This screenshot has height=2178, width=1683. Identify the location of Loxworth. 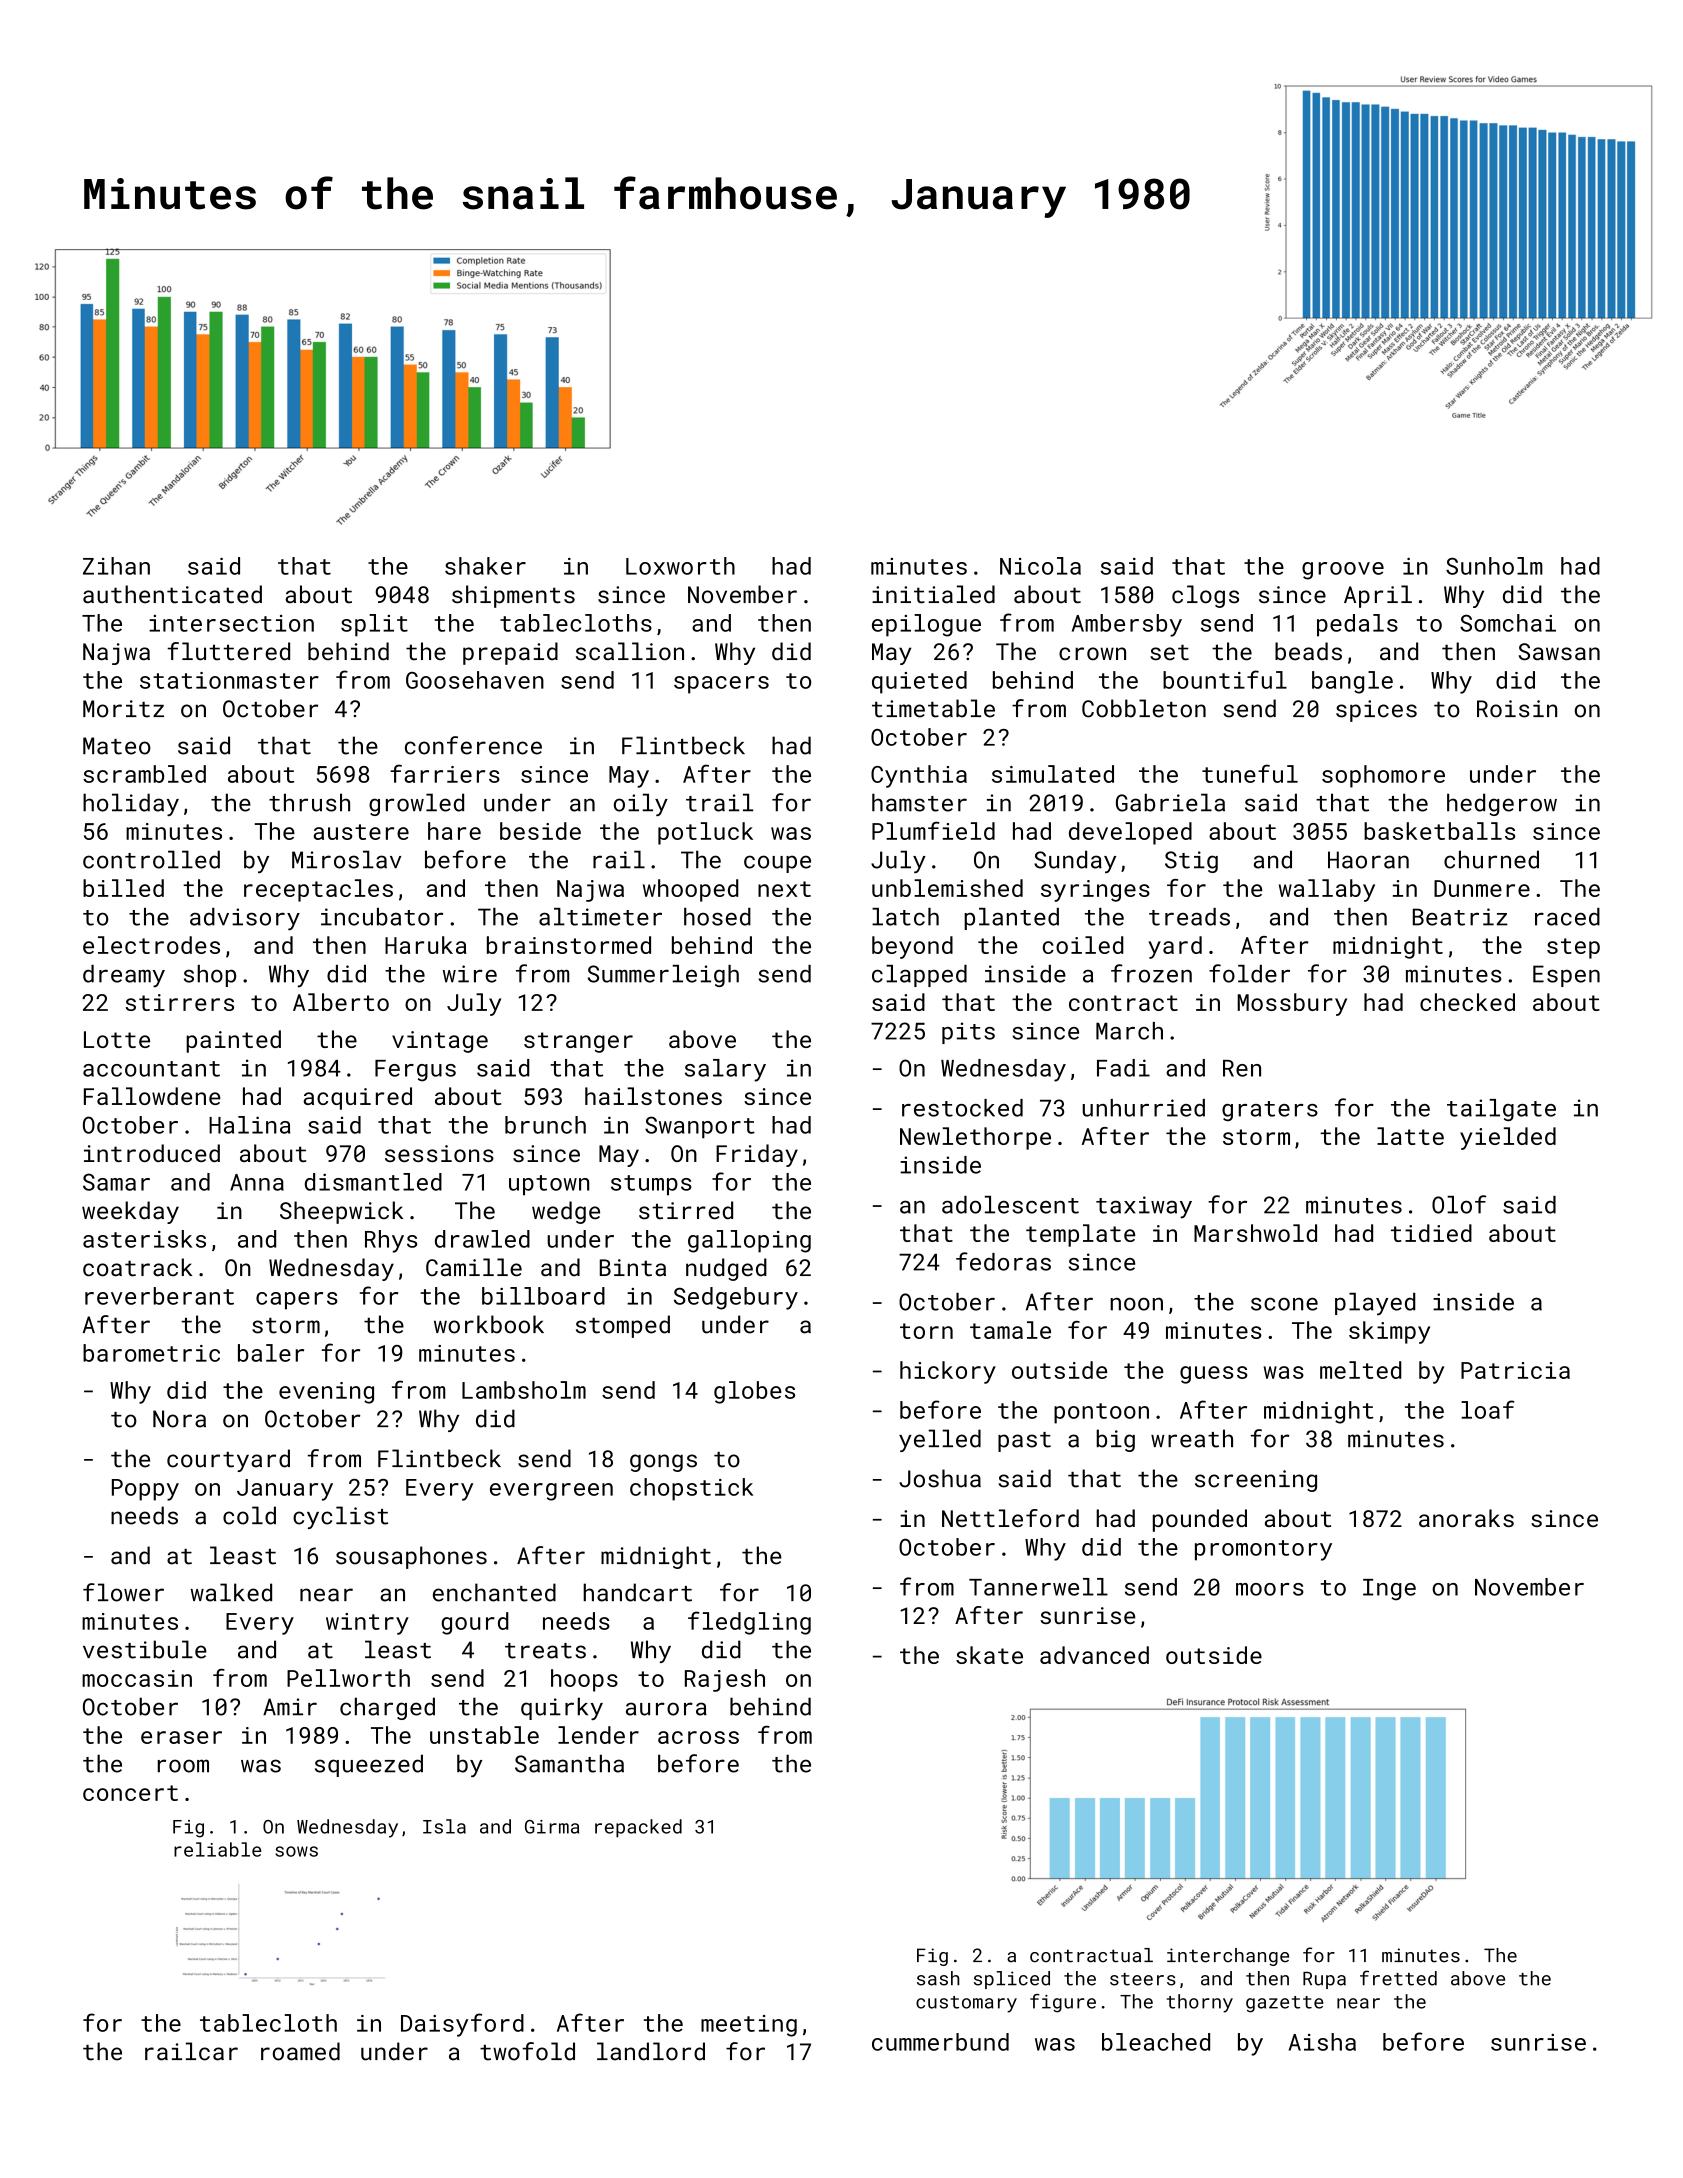
(680, 566).
